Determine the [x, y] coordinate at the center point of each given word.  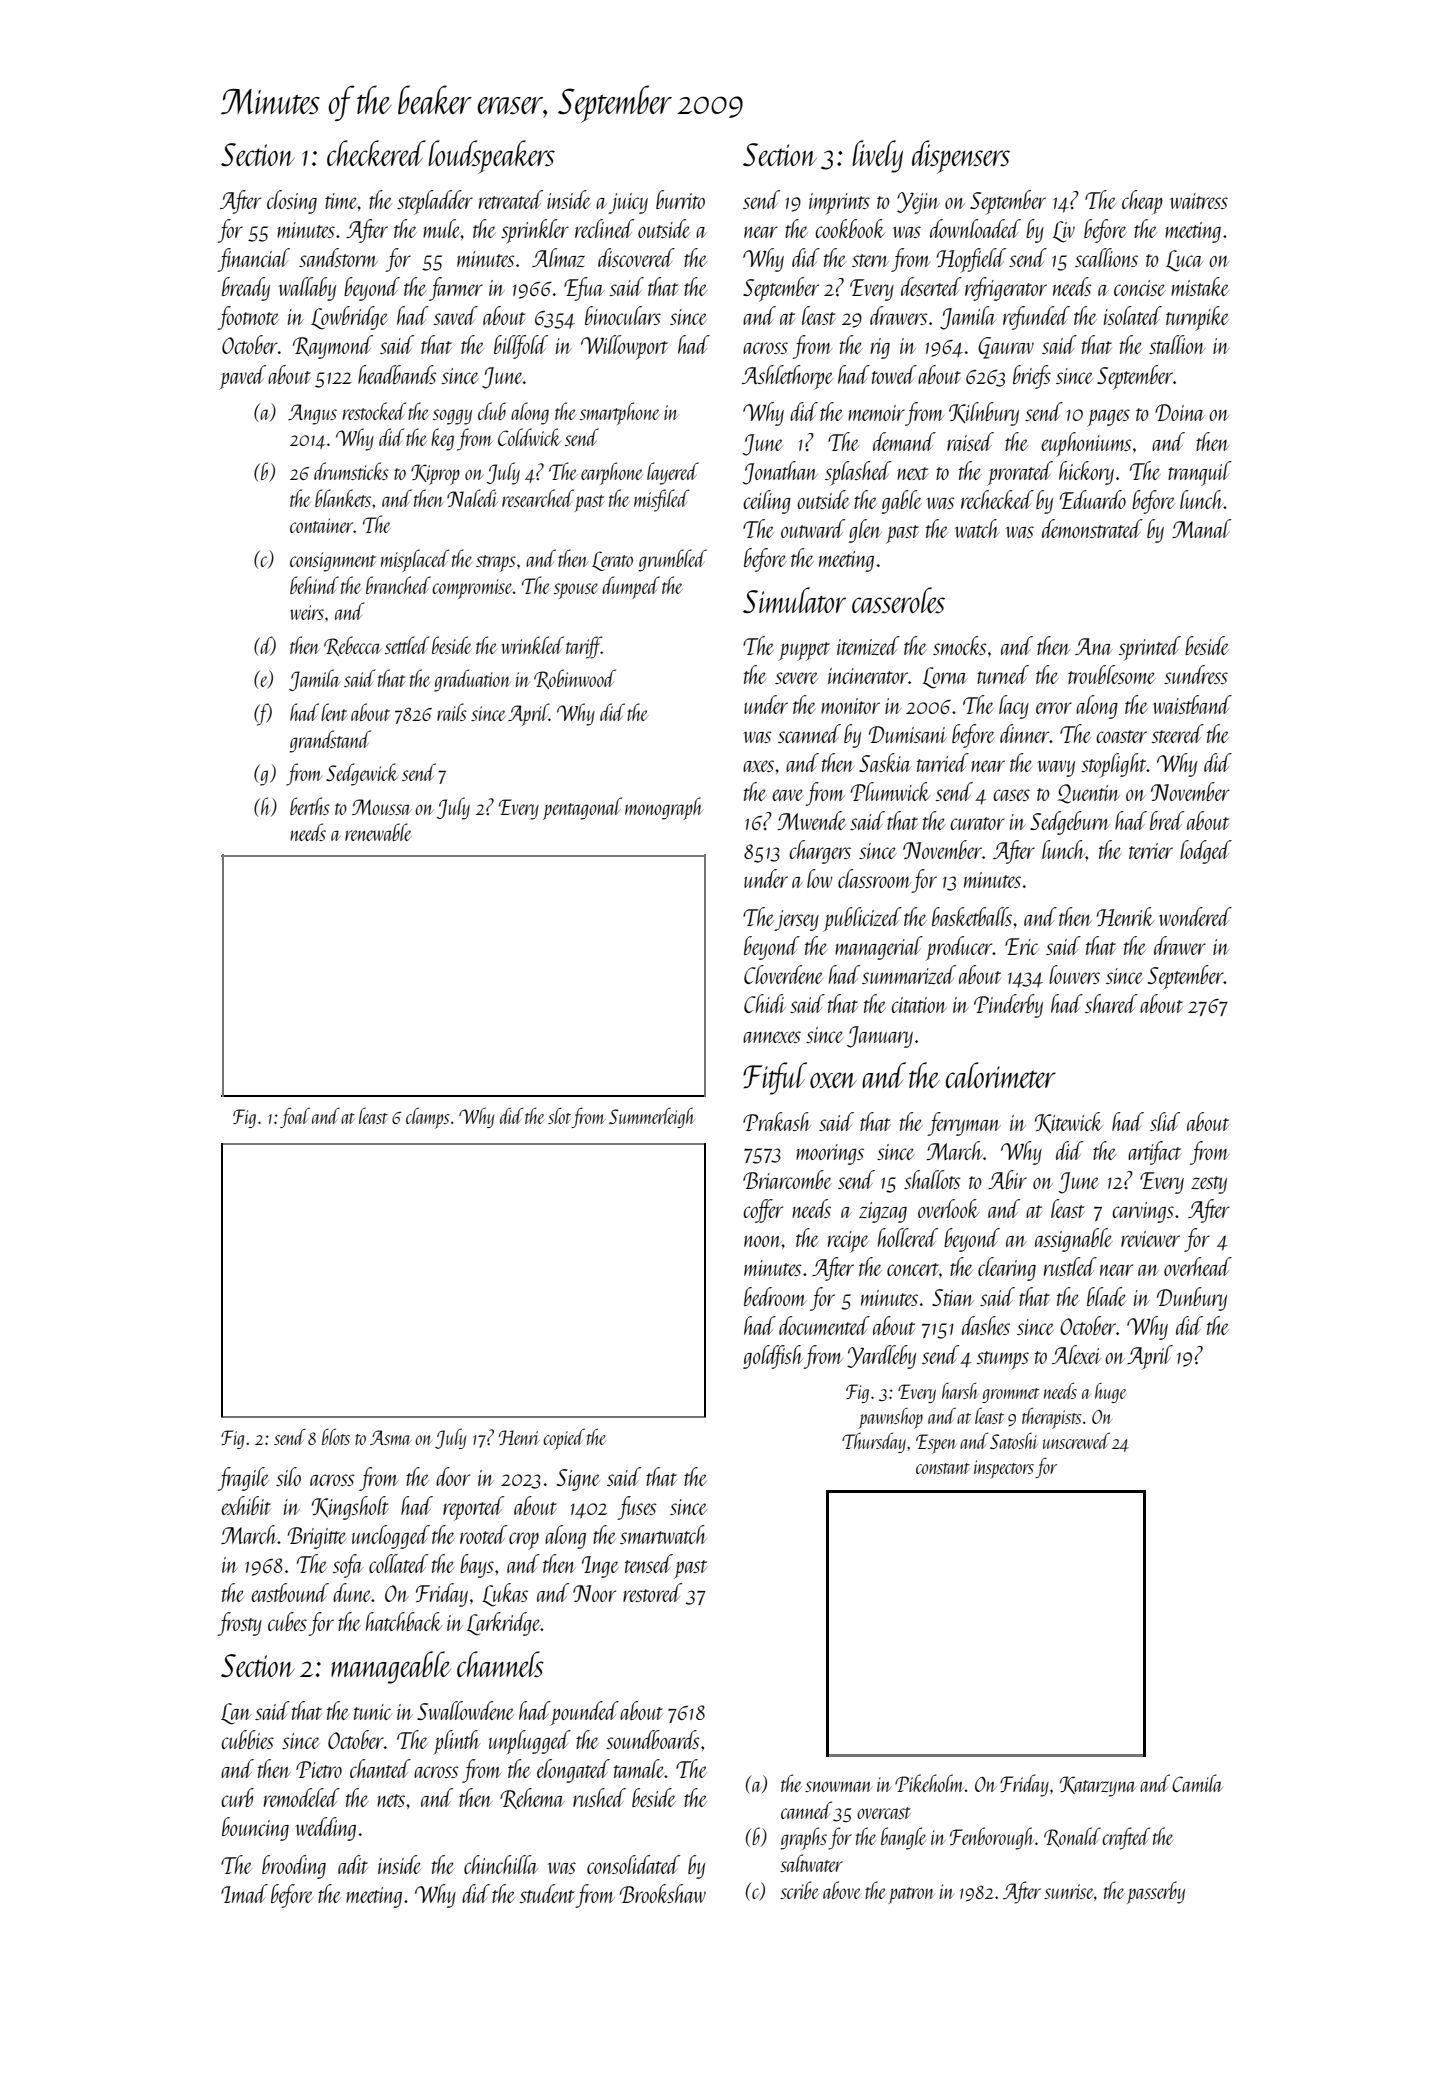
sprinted [1150, 648]
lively [878, 156]
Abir [1007, 1179]
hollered [908, 1237]
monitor [850, 706]
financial [253, 260]
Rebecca [352, 646]
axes [758, 766]
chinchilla [501, 1864]
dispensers [961, 157]
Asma [390, 1437]
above [842, 1890]
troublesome [1112, 674]
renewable [378, 832]
